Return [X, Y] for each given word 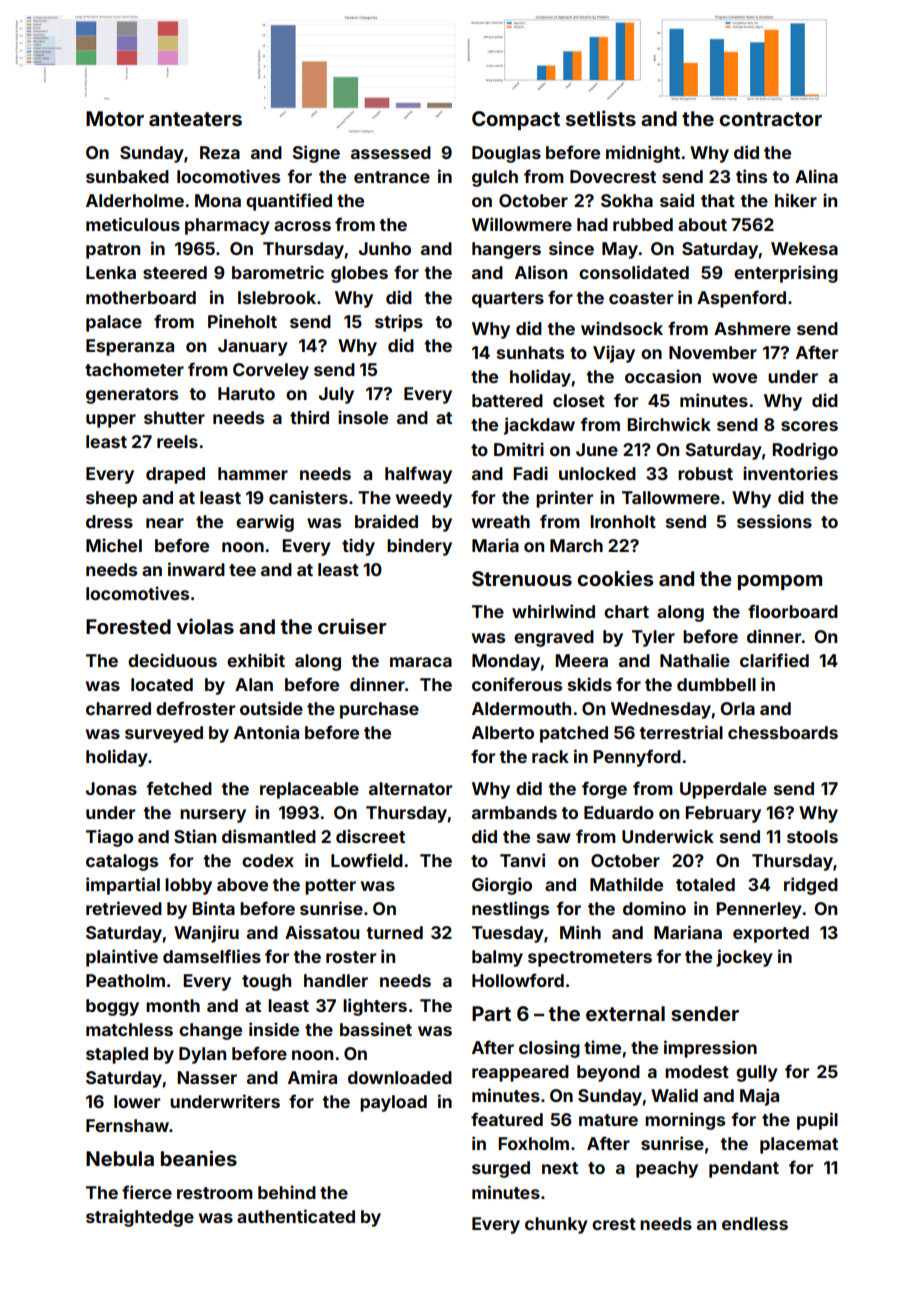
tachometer [134, 369]
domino [654, 908]
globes [359, 274]
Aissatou [322, 932]
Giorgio [502, 886]
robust [705, 473]
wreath [501, 521]
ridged [811, 886]
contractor [770, 119]
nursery [213, 816]
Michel [114, 545]
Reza [220, 152]
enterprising [786, 274]
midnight [643, 154]
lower [137, 1101]
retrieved [124, 908]
